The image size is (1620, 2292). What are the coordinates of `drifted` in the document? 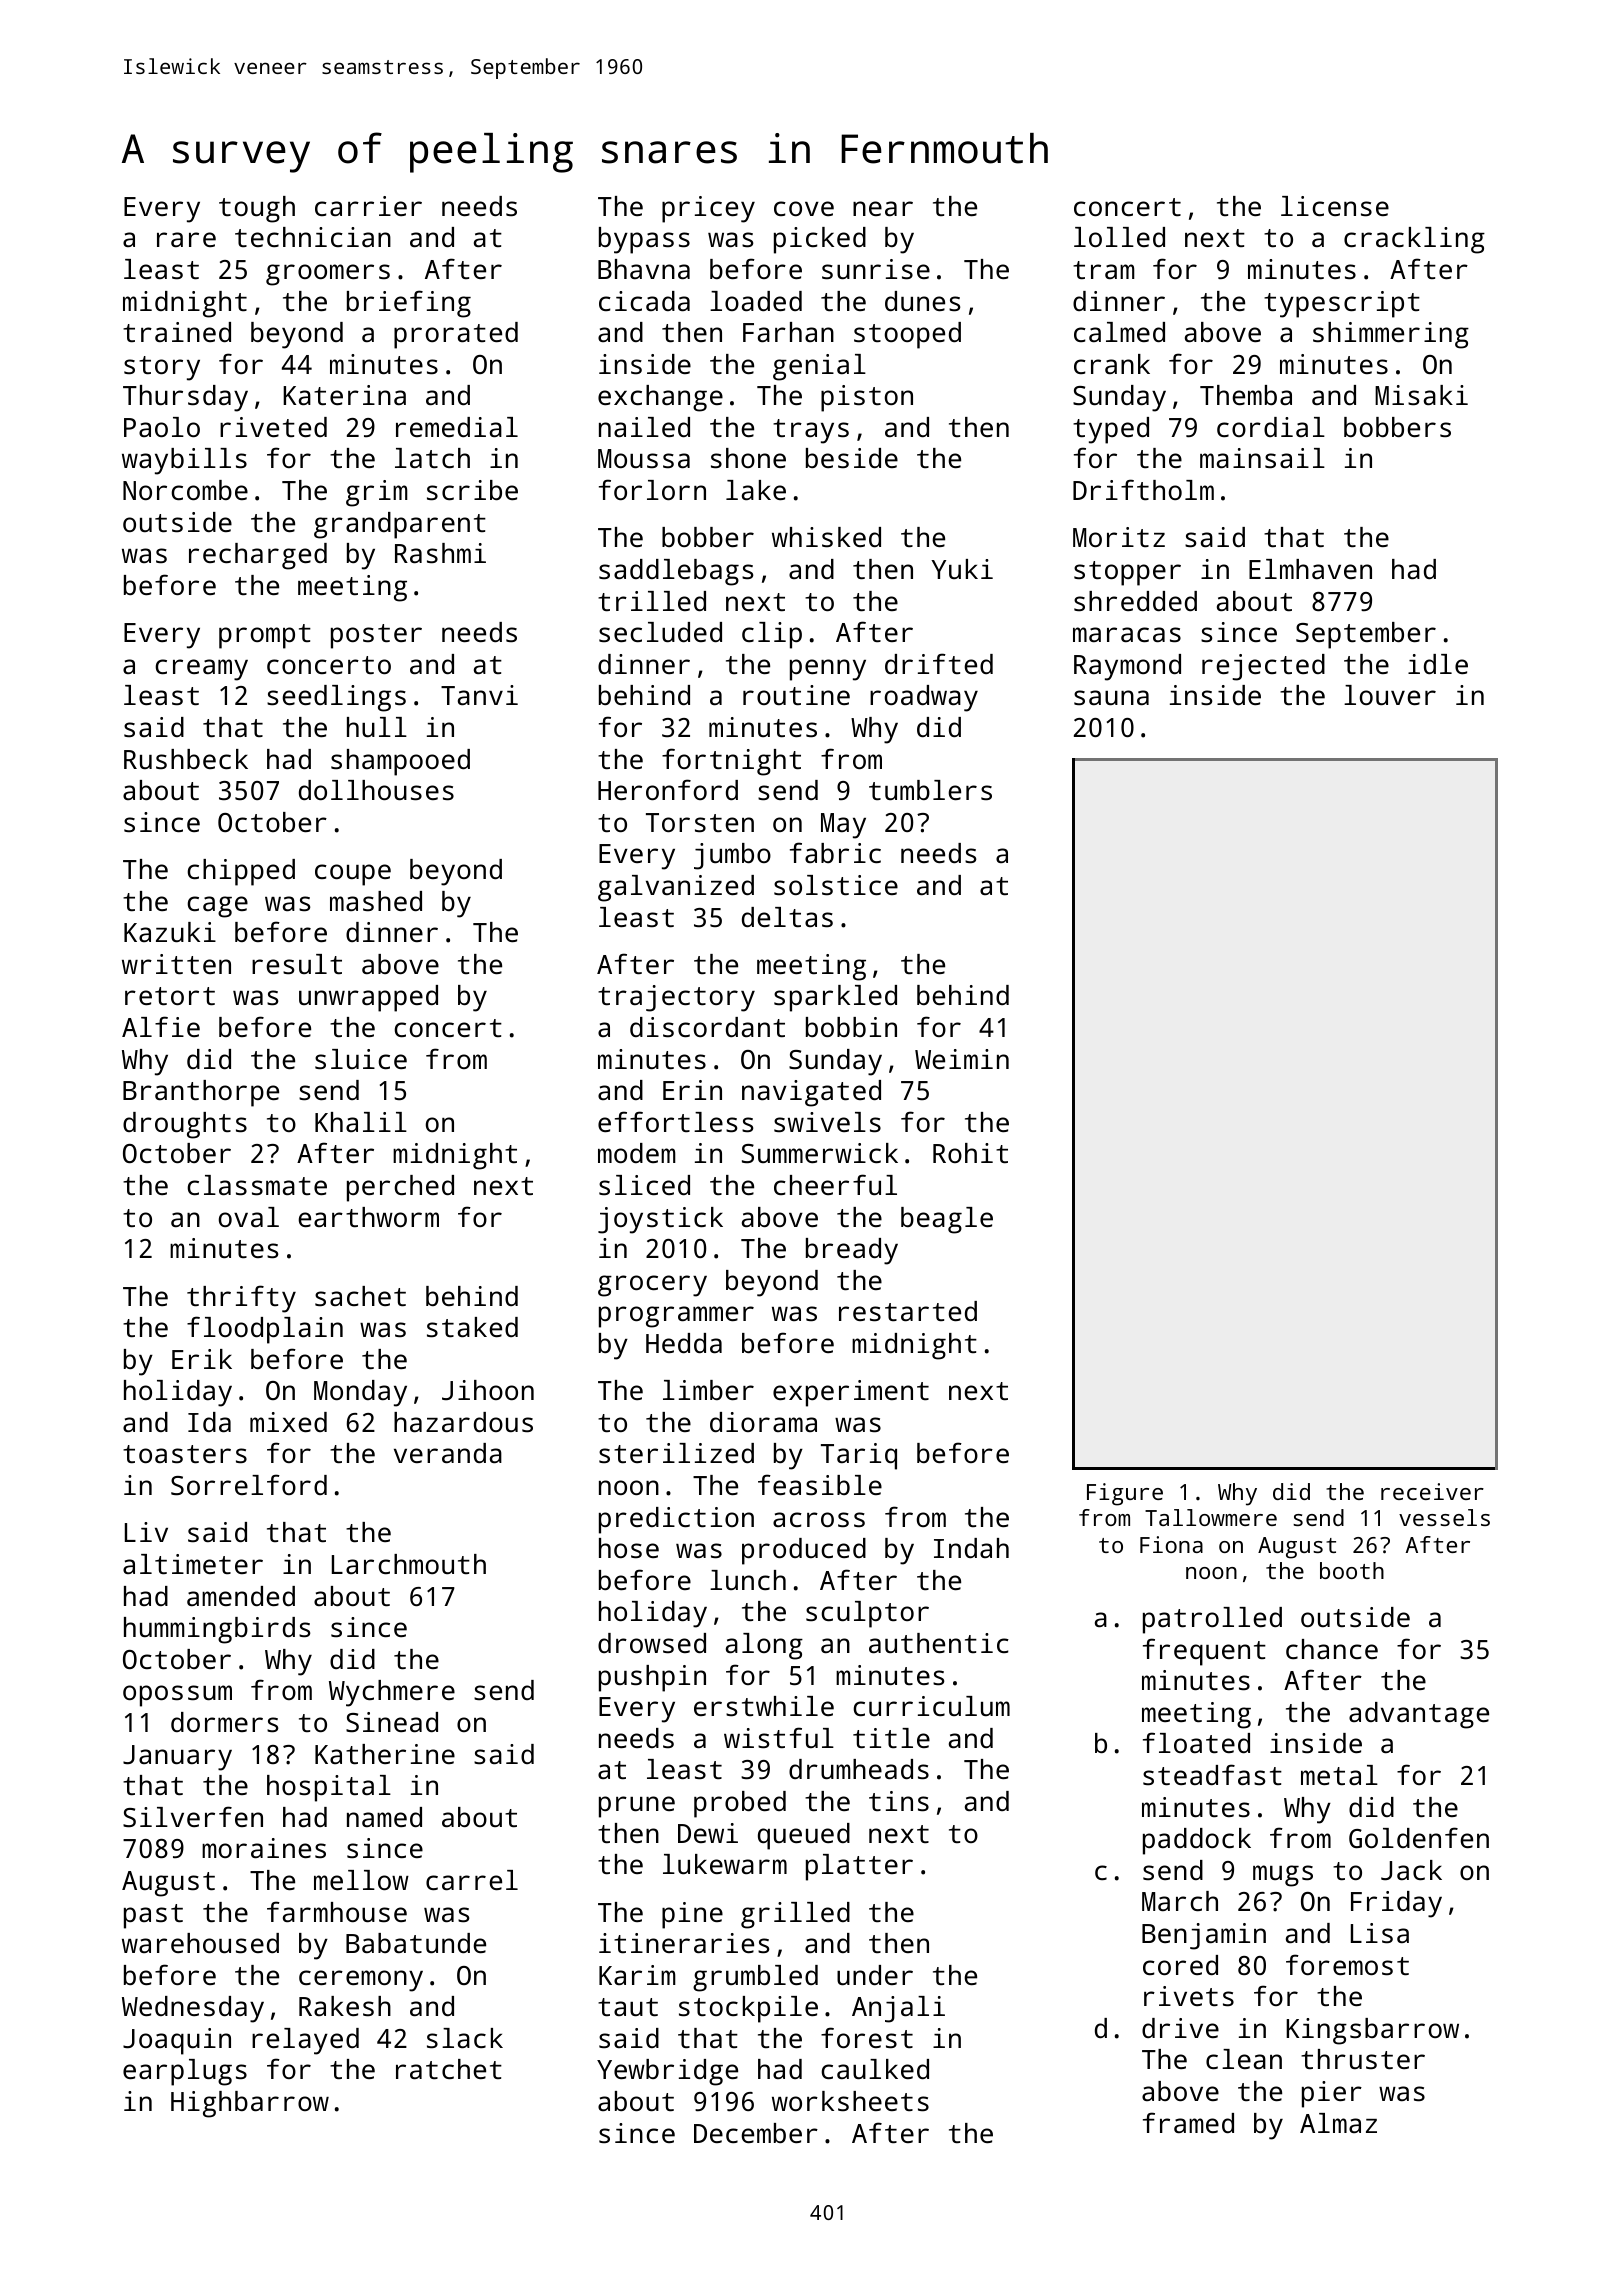 It's located at (939, 663).
